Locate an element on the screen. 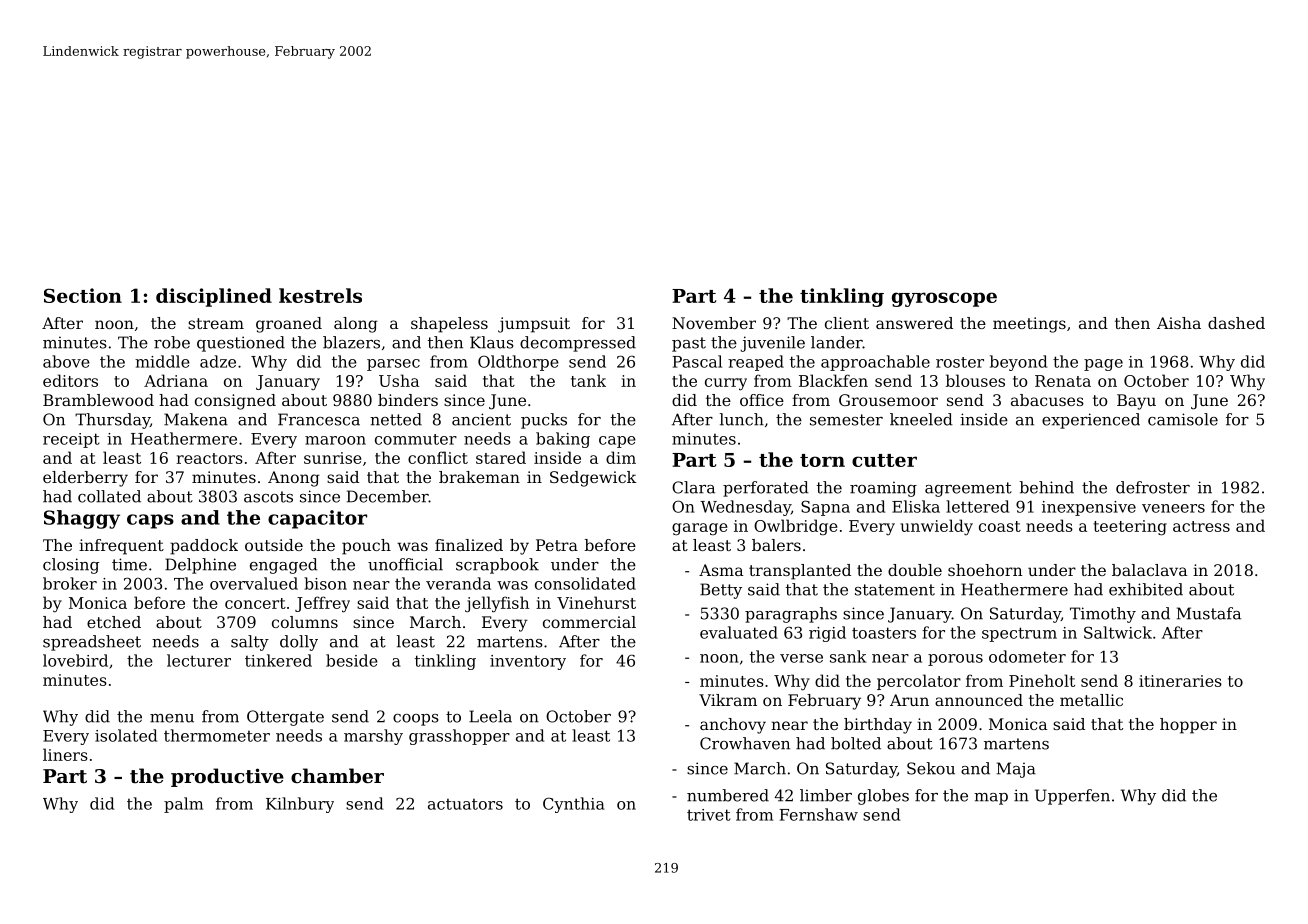 Image resolution: width=1308 pixels, height=924 pixels. palm is located at coordinates (183, 805).
